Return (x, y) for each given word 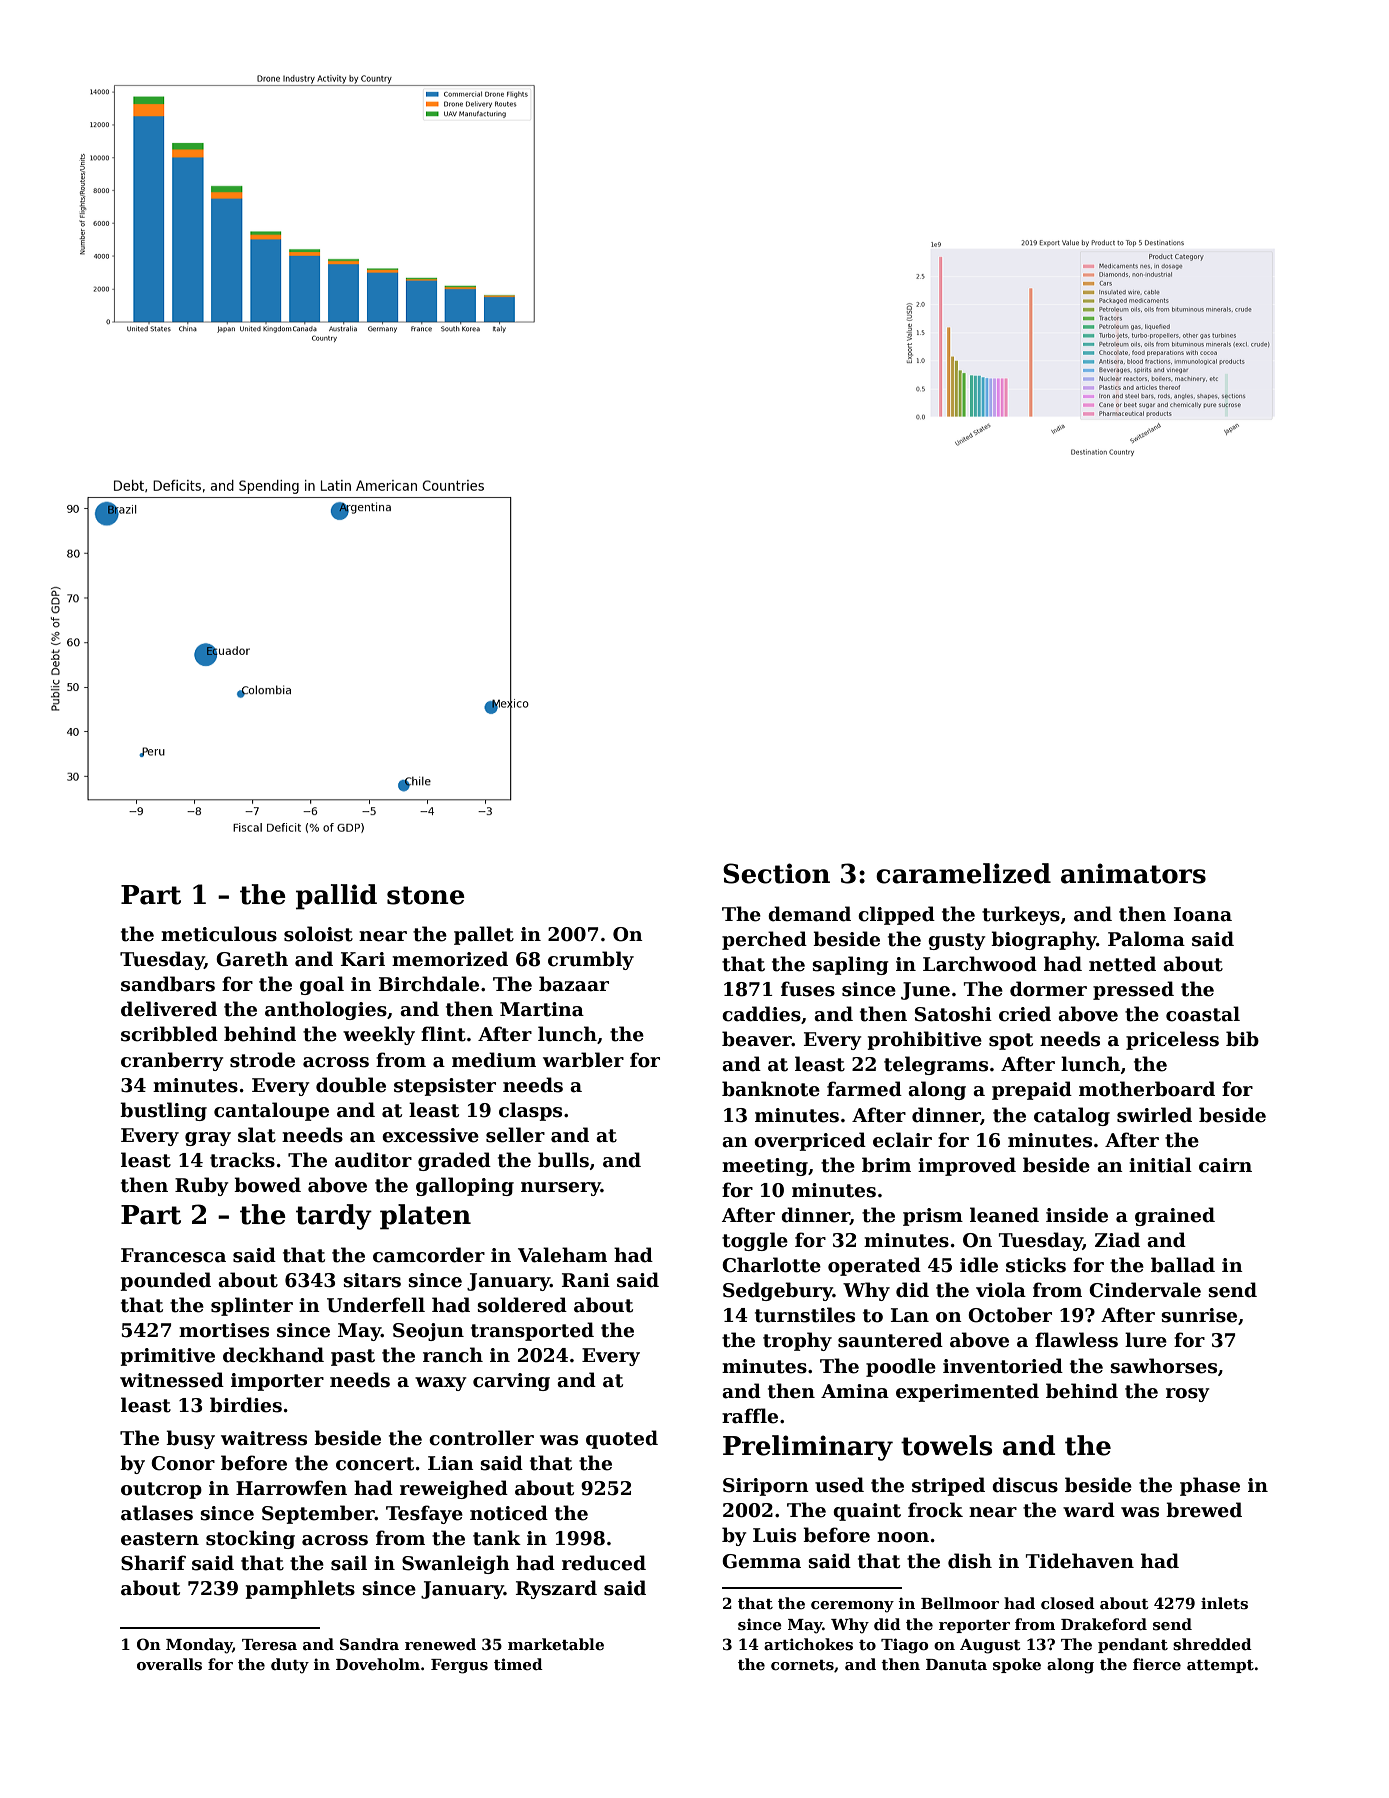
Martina (542, 1009)
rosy (1188, 1395)
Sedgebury (778, 1291)
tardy (334, 1217)
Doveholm (378, 1664)
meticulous (219, 934)
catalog (1072, 1116)
